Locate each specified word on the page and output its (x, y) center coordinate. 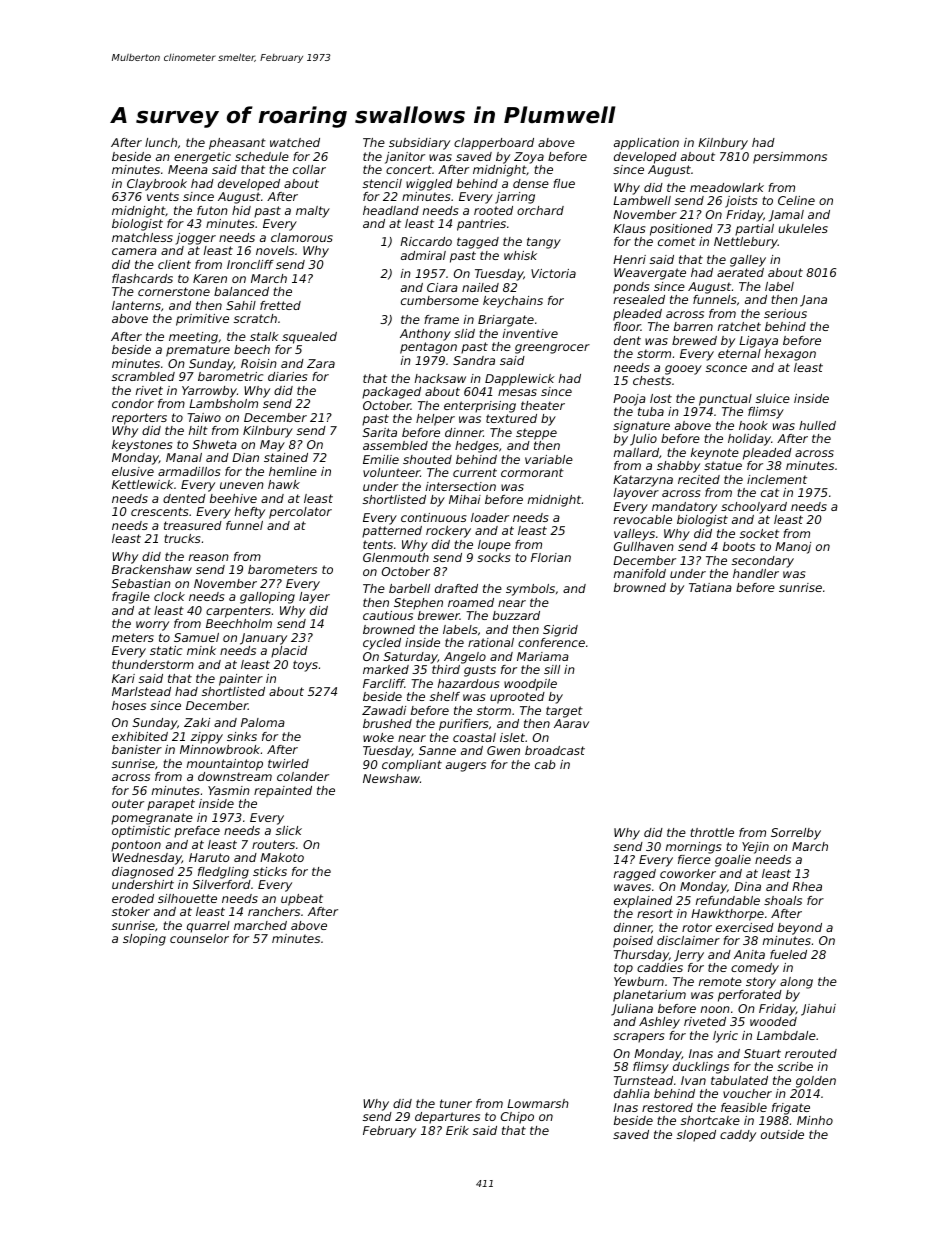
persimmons (790, 158)
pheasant (237, 144)
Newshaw (391, 778)
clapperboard (494, 144)
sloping (144, 940)
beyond (800, 929)
